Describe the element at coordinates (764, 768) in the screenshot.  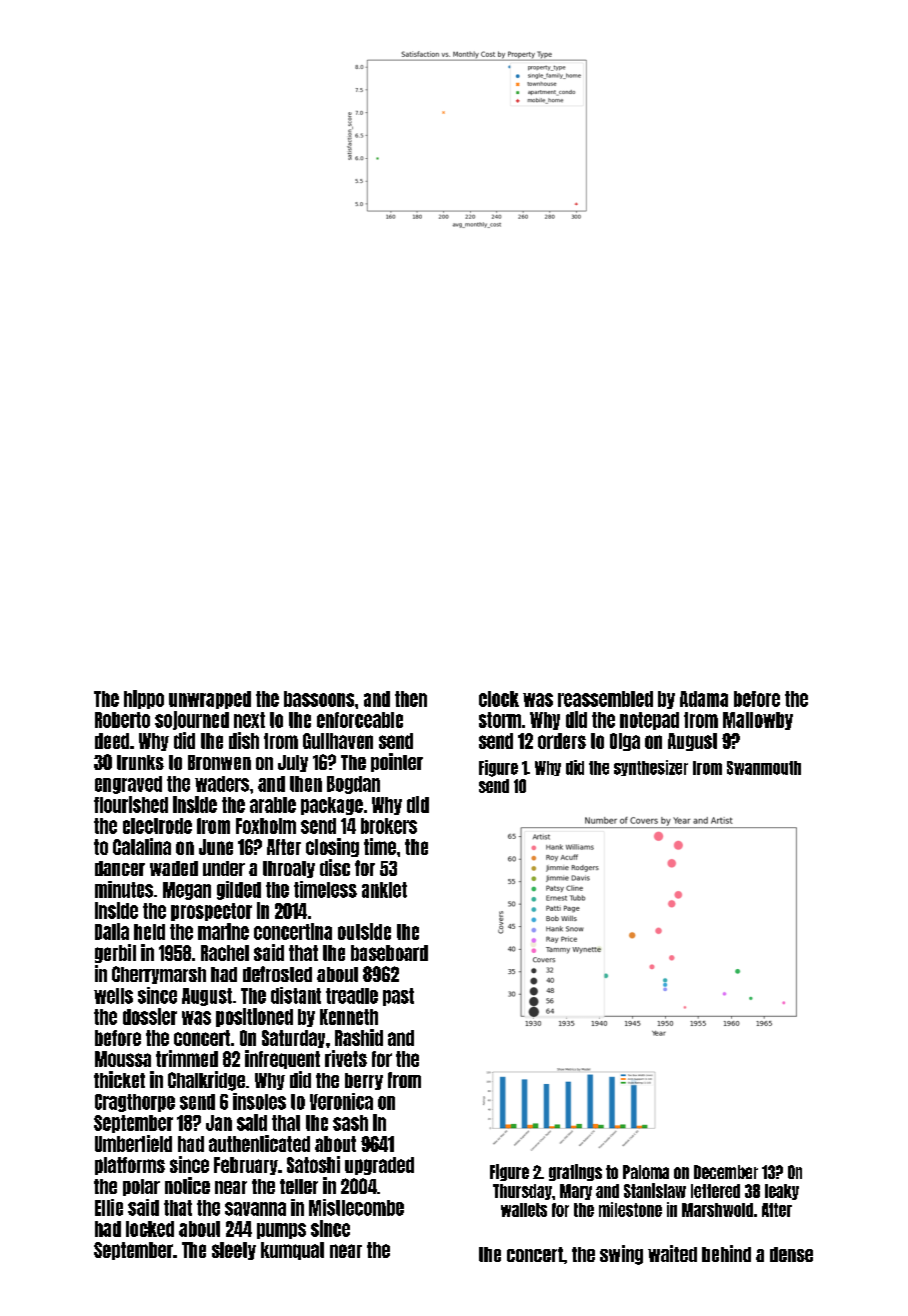
I see `Swanmouth` at that location.
